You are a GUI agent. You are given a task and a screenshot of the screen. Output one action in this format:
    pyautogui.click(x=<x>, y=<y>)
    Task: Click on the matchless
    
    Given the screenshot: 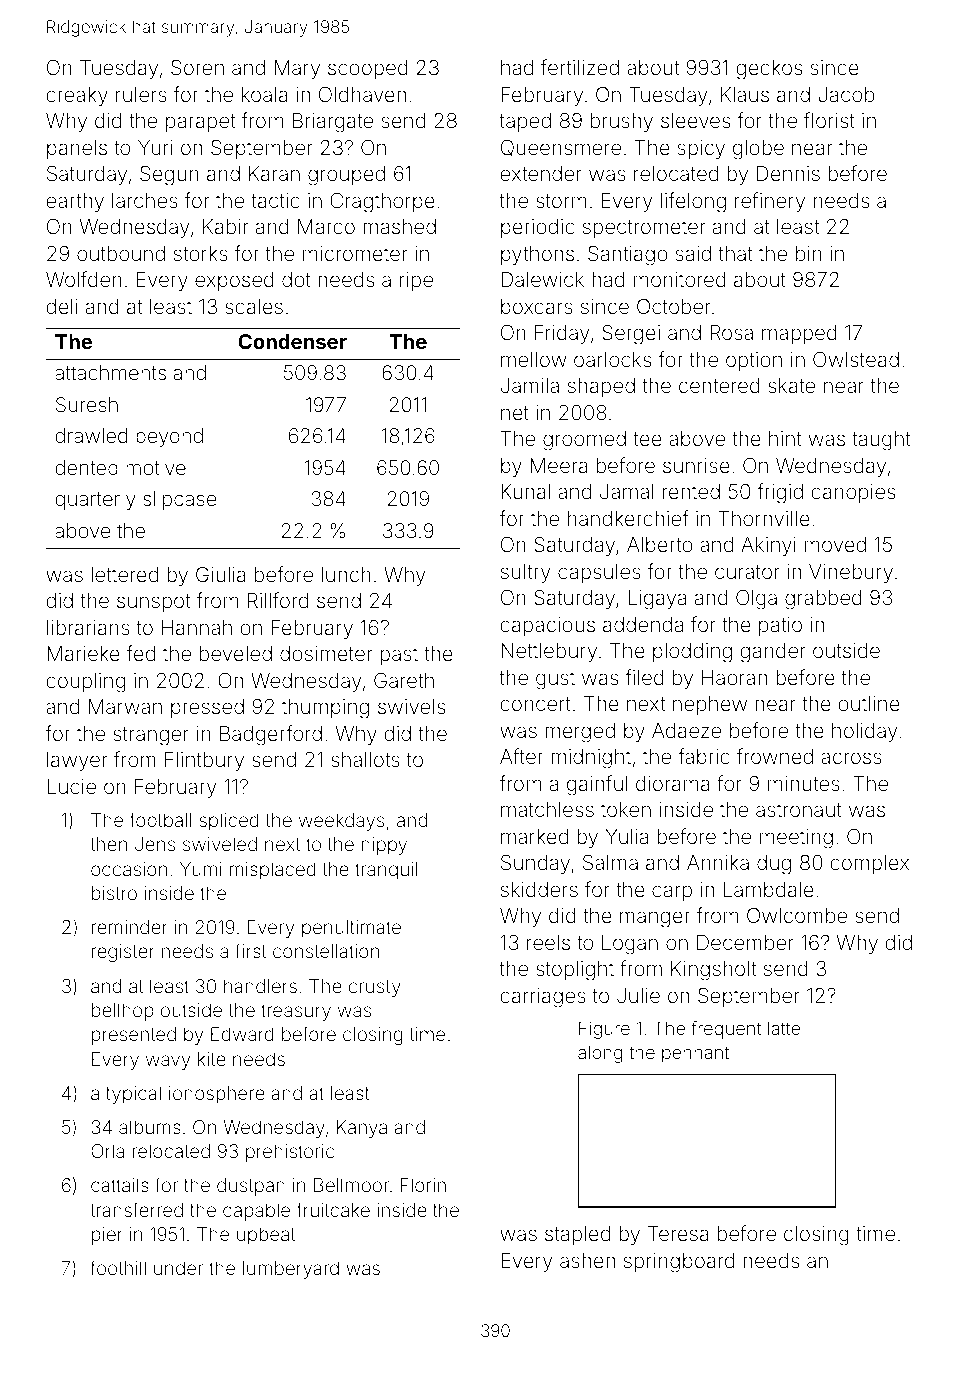 What is the action you would take?
    pyautogui.click(x=547, y=809)
